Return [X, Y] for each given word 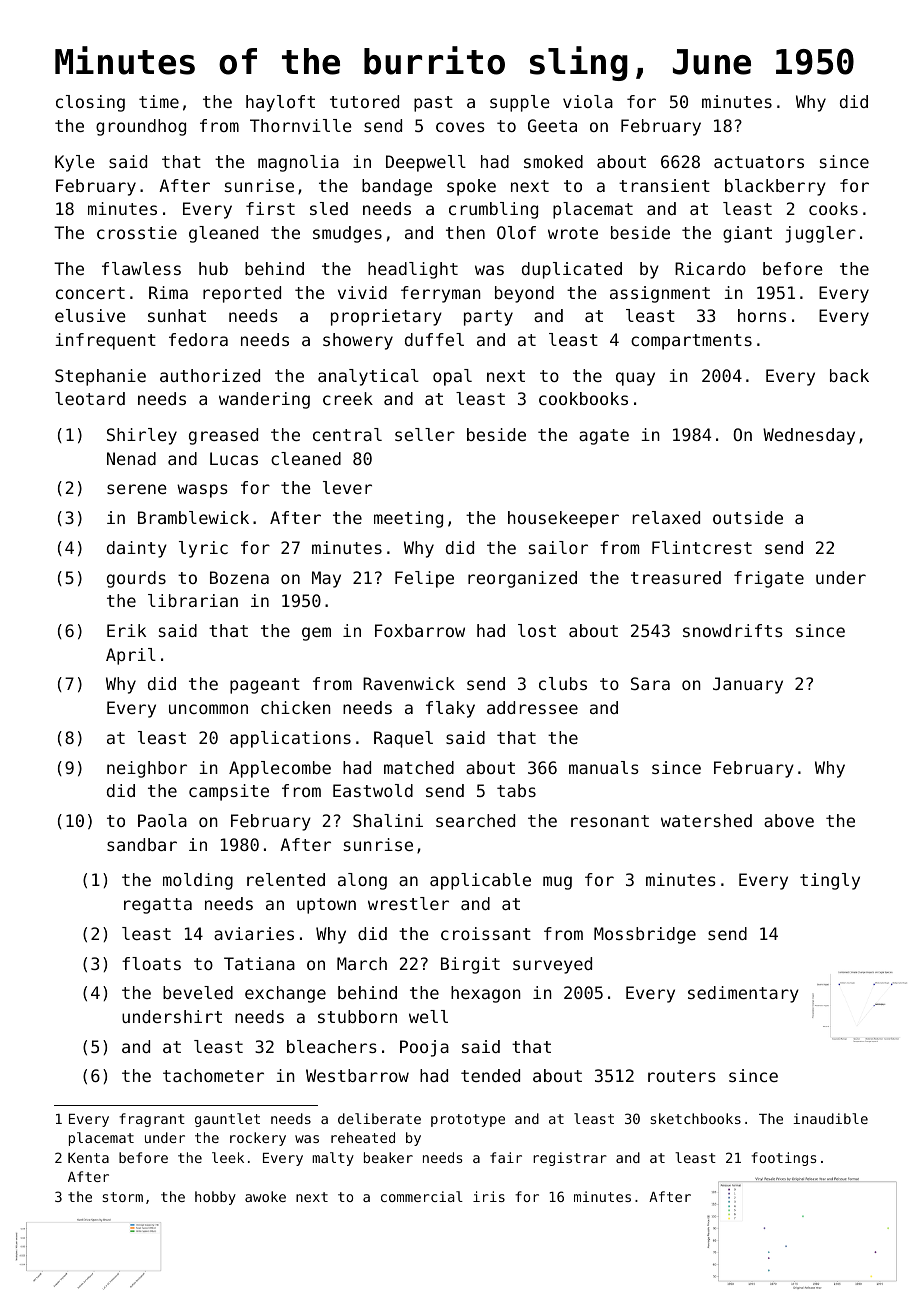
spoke [471, 187]
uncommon [208, 709]
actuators [759, 162]
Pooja [424, 1048]
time [159, 101]
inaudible [830, 1118]
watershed [706, 820]
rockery [258, 1139]
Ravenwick [409, 683]
